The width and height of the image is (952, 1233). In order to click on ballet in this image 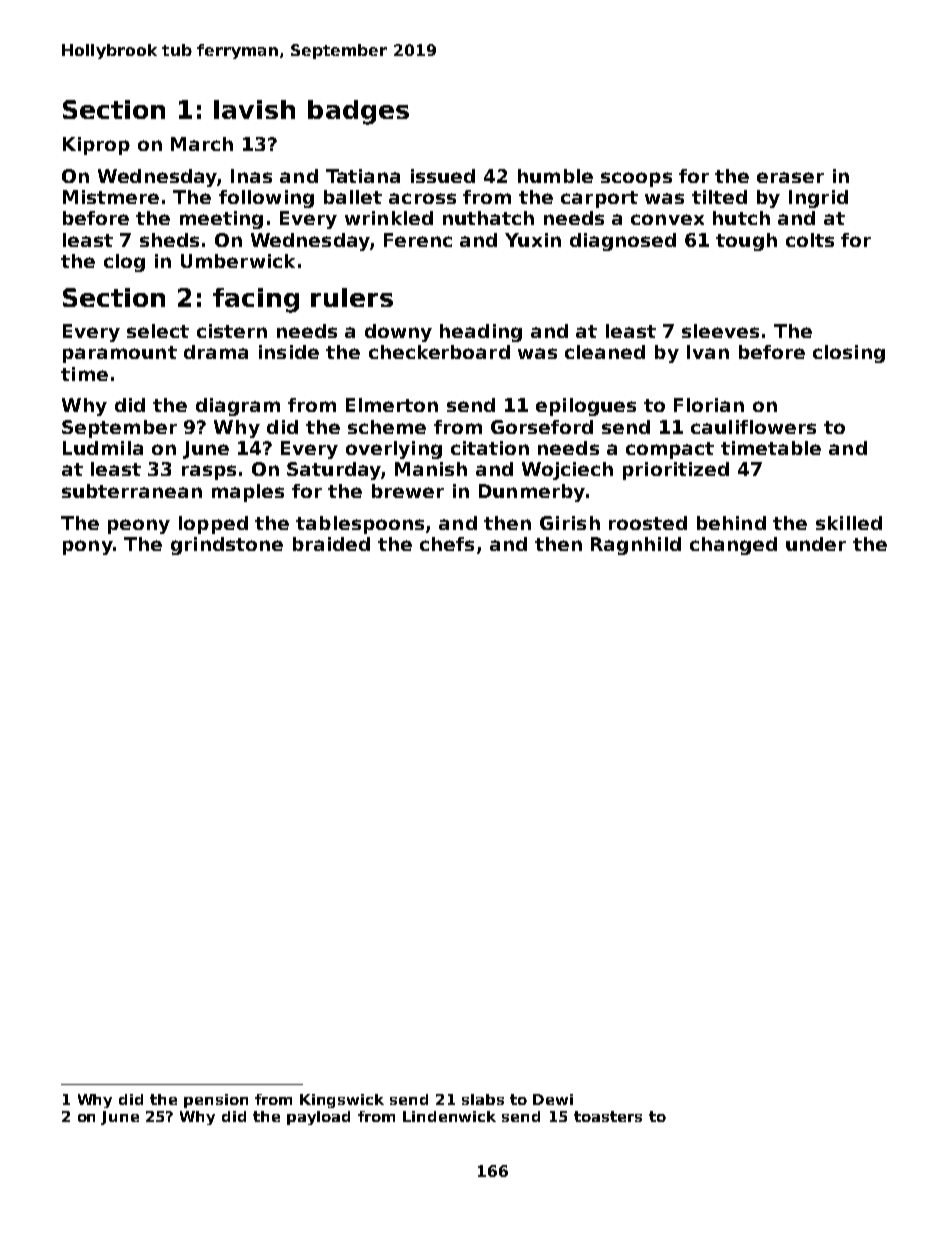, I will do `click(353, 197)`.
